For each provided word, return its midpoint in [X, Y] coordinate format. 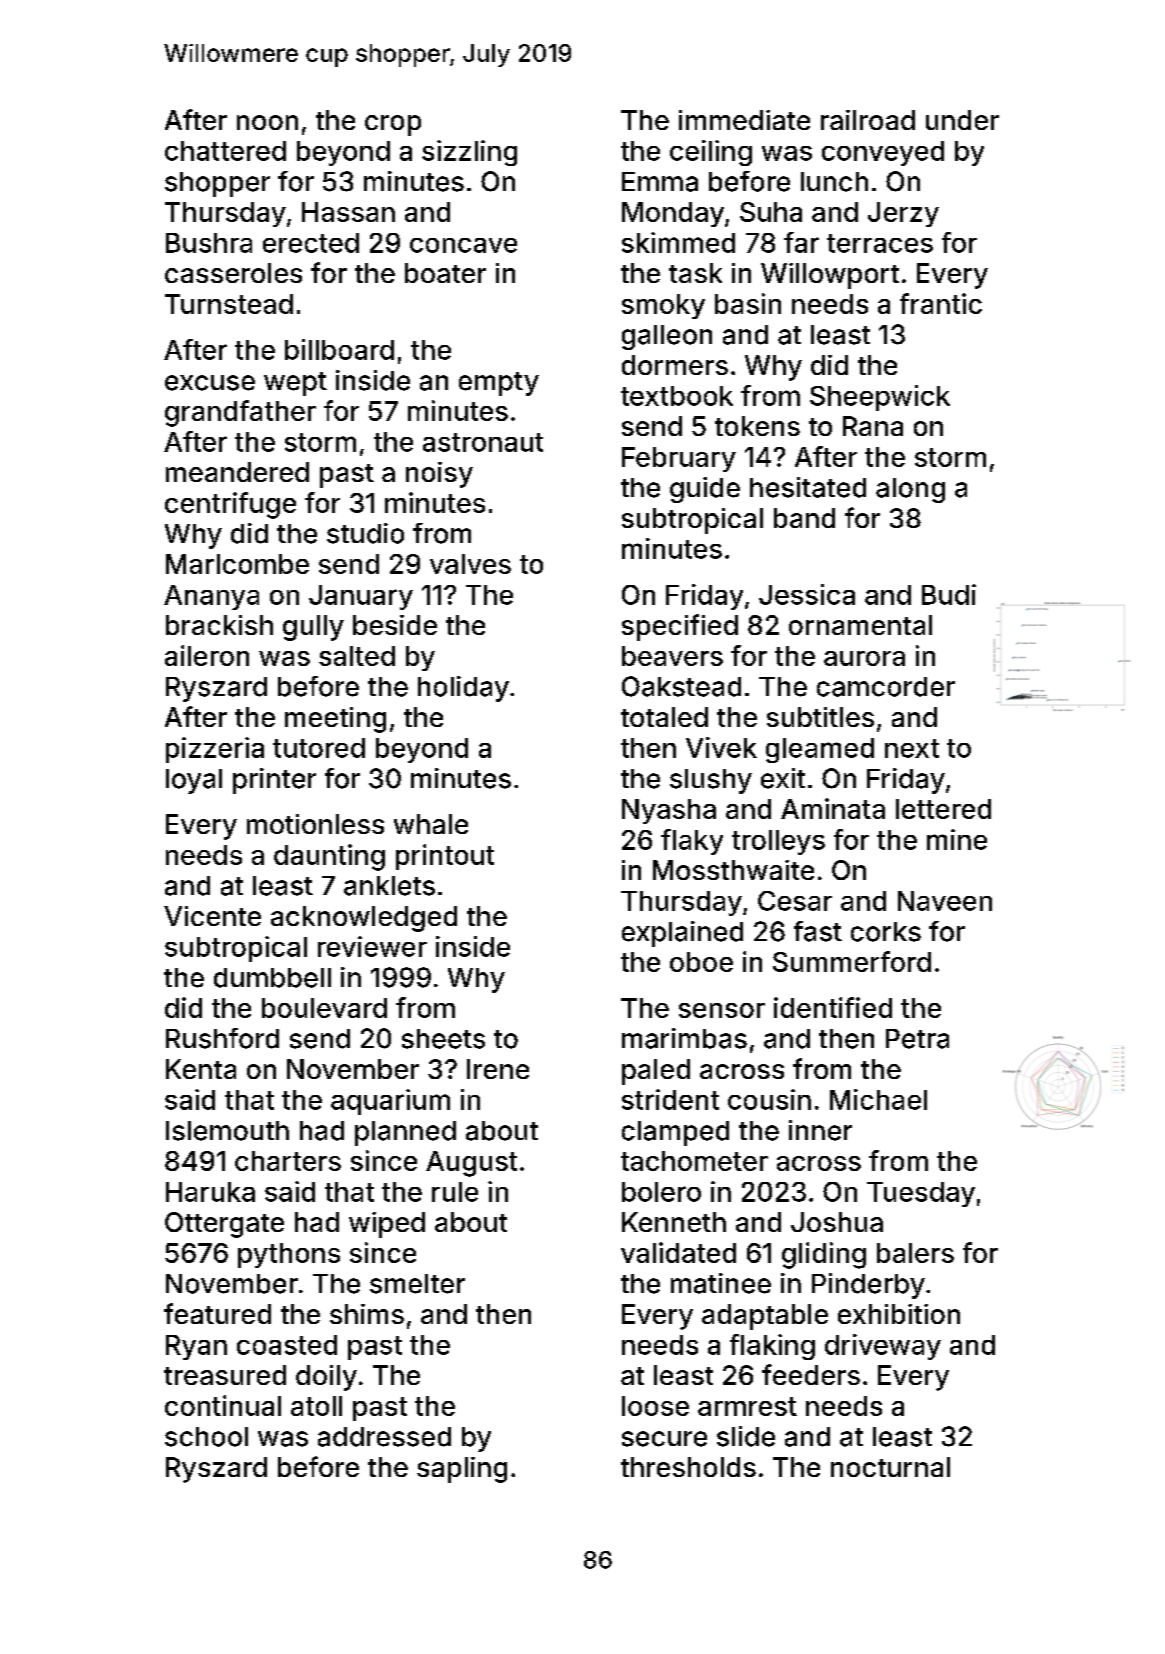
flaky [692, 842]
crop [393, 125]
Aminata [833, 808]
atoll [316, 1406]
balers [915, 1253]
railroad [868, 120]
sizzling [469, 153]
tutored [319, 748]
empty [499, 384]
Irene [498, 1069]
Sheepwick [880, 398]
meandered [237, 472]
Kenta [201, 1069]
